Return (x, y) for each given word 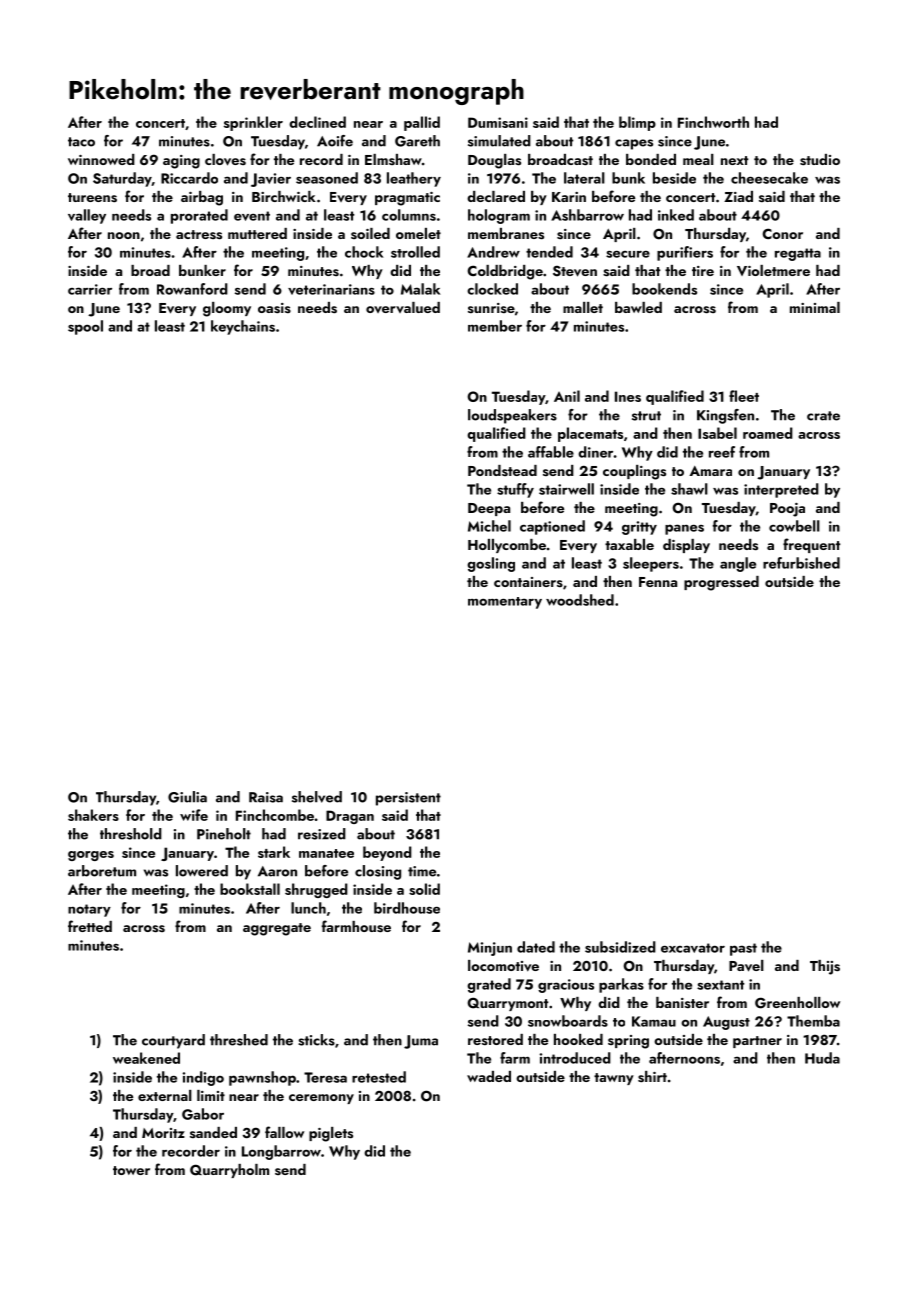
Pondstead (502, 470)
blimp (637, 123)
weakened (146, 1058)
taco (81, 142)
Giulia (187, 797)
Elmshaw (393, 159)
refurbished (801, 563)
